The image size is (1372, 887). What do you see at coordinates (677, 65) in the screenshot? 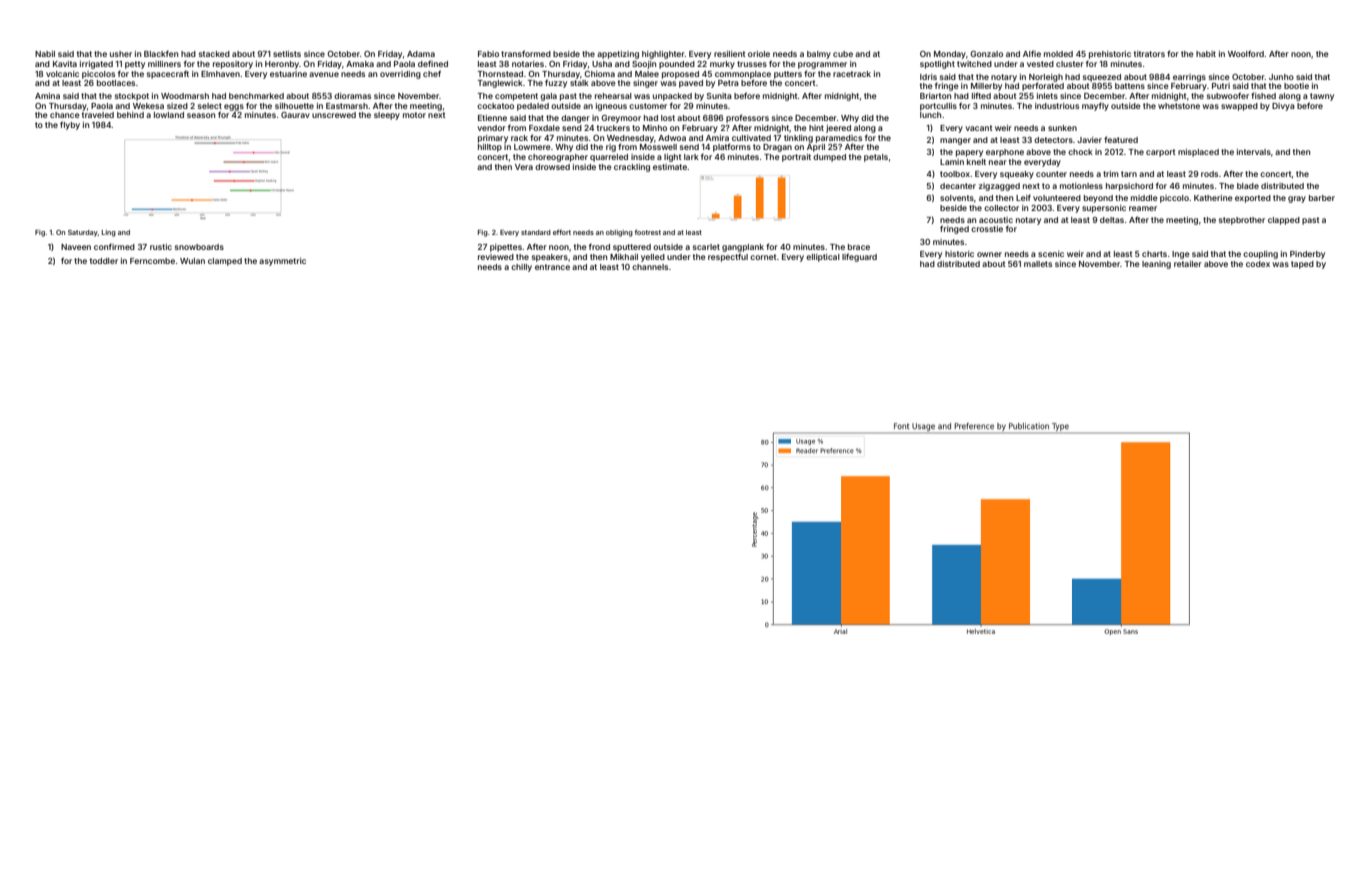
I see `pounded` at bounding box center [677, 65].
